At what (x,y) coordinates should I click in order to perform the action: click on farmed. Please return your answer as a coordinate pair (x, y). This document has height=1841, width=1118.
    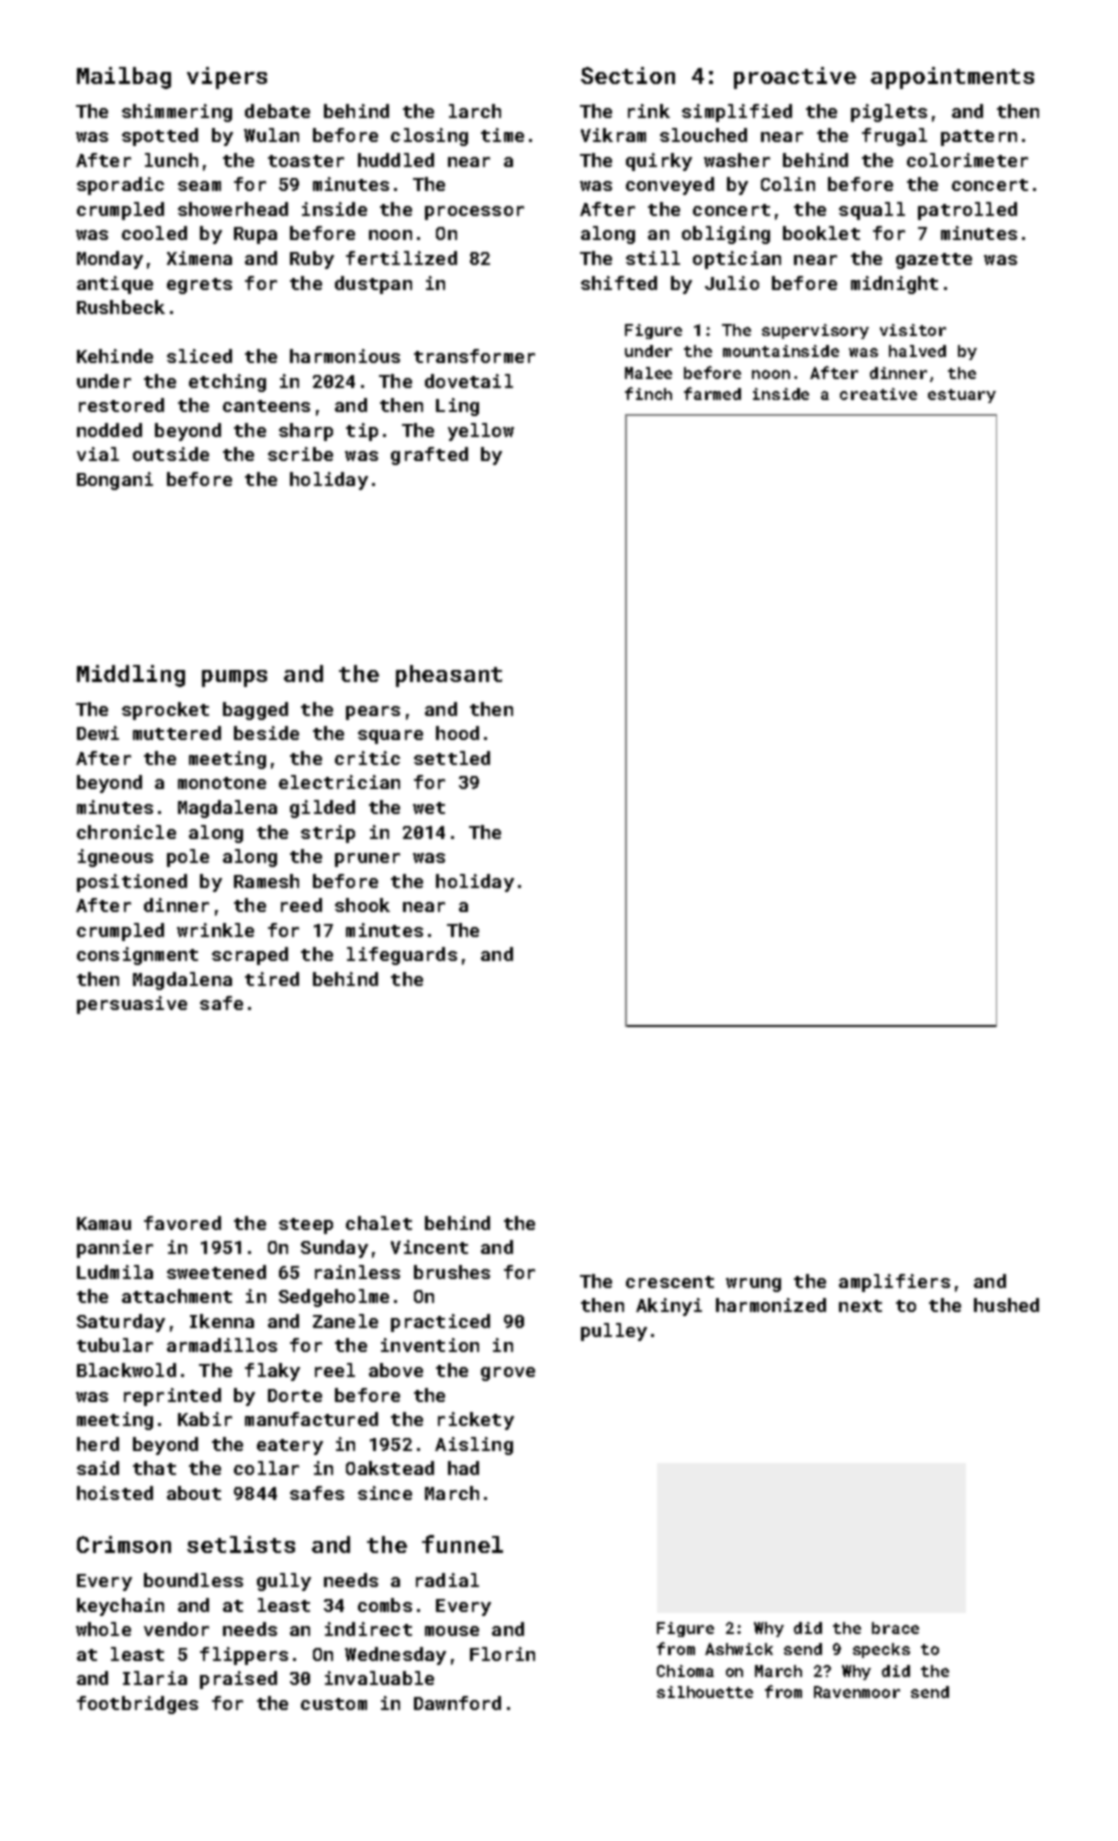
    Looking at the image, I should click on (712, 393).
